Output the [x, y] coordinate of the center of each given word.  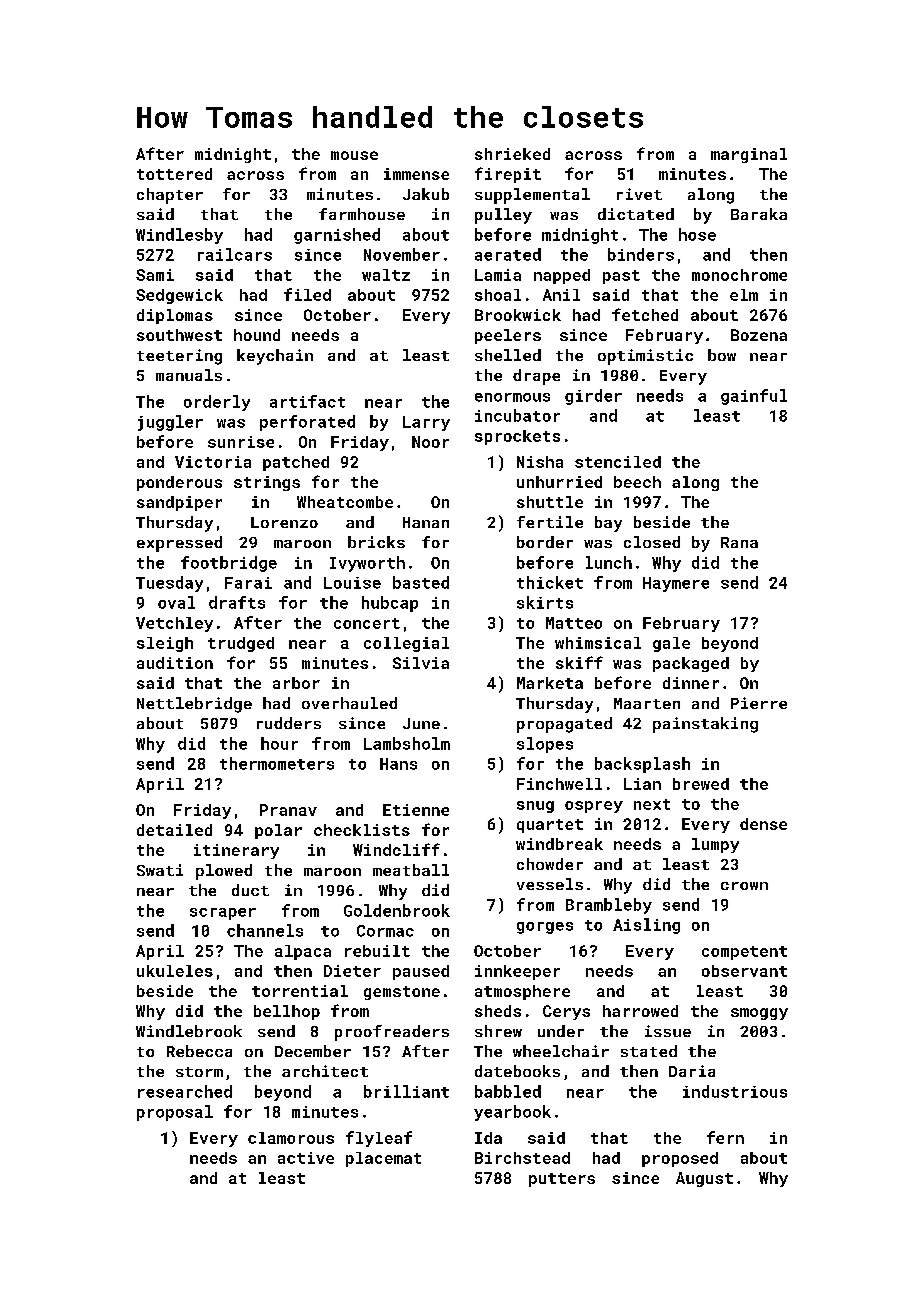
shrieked [512, 154]
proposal [175, 1113]
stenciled [618, 462]
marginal [749, 155]
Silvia [421, 663]
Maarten [647, 703]
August [704, 1179]
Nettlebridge [194, 705]
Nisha [540, 462]
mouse [354, 155]
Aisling [646, 926]
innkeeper [517, 972]
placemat [383, 1159]
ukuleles [175, 971]
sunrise [241, 442]
